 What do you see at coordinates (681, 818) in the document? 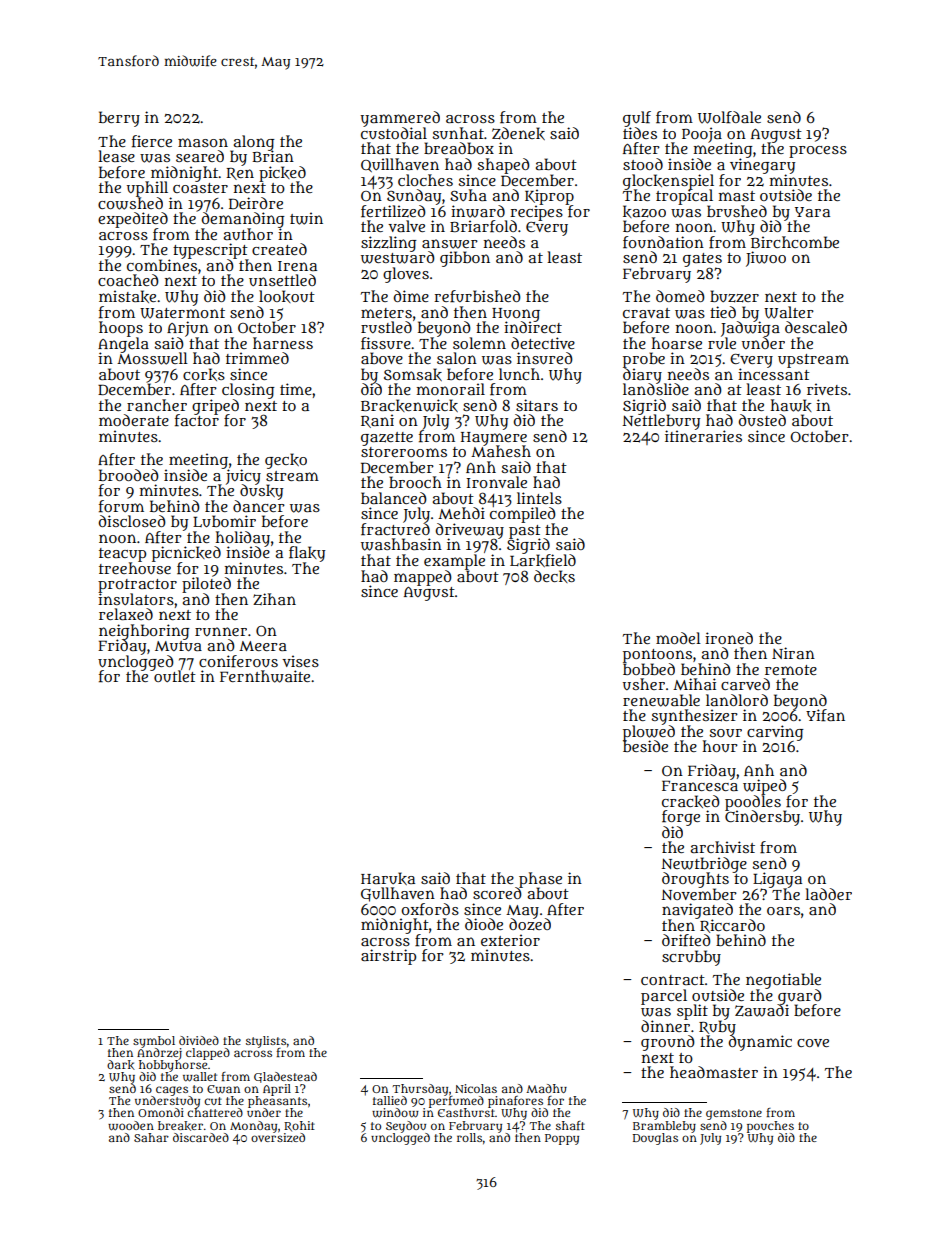
I see `forge` at bounding box center [681, 818].
